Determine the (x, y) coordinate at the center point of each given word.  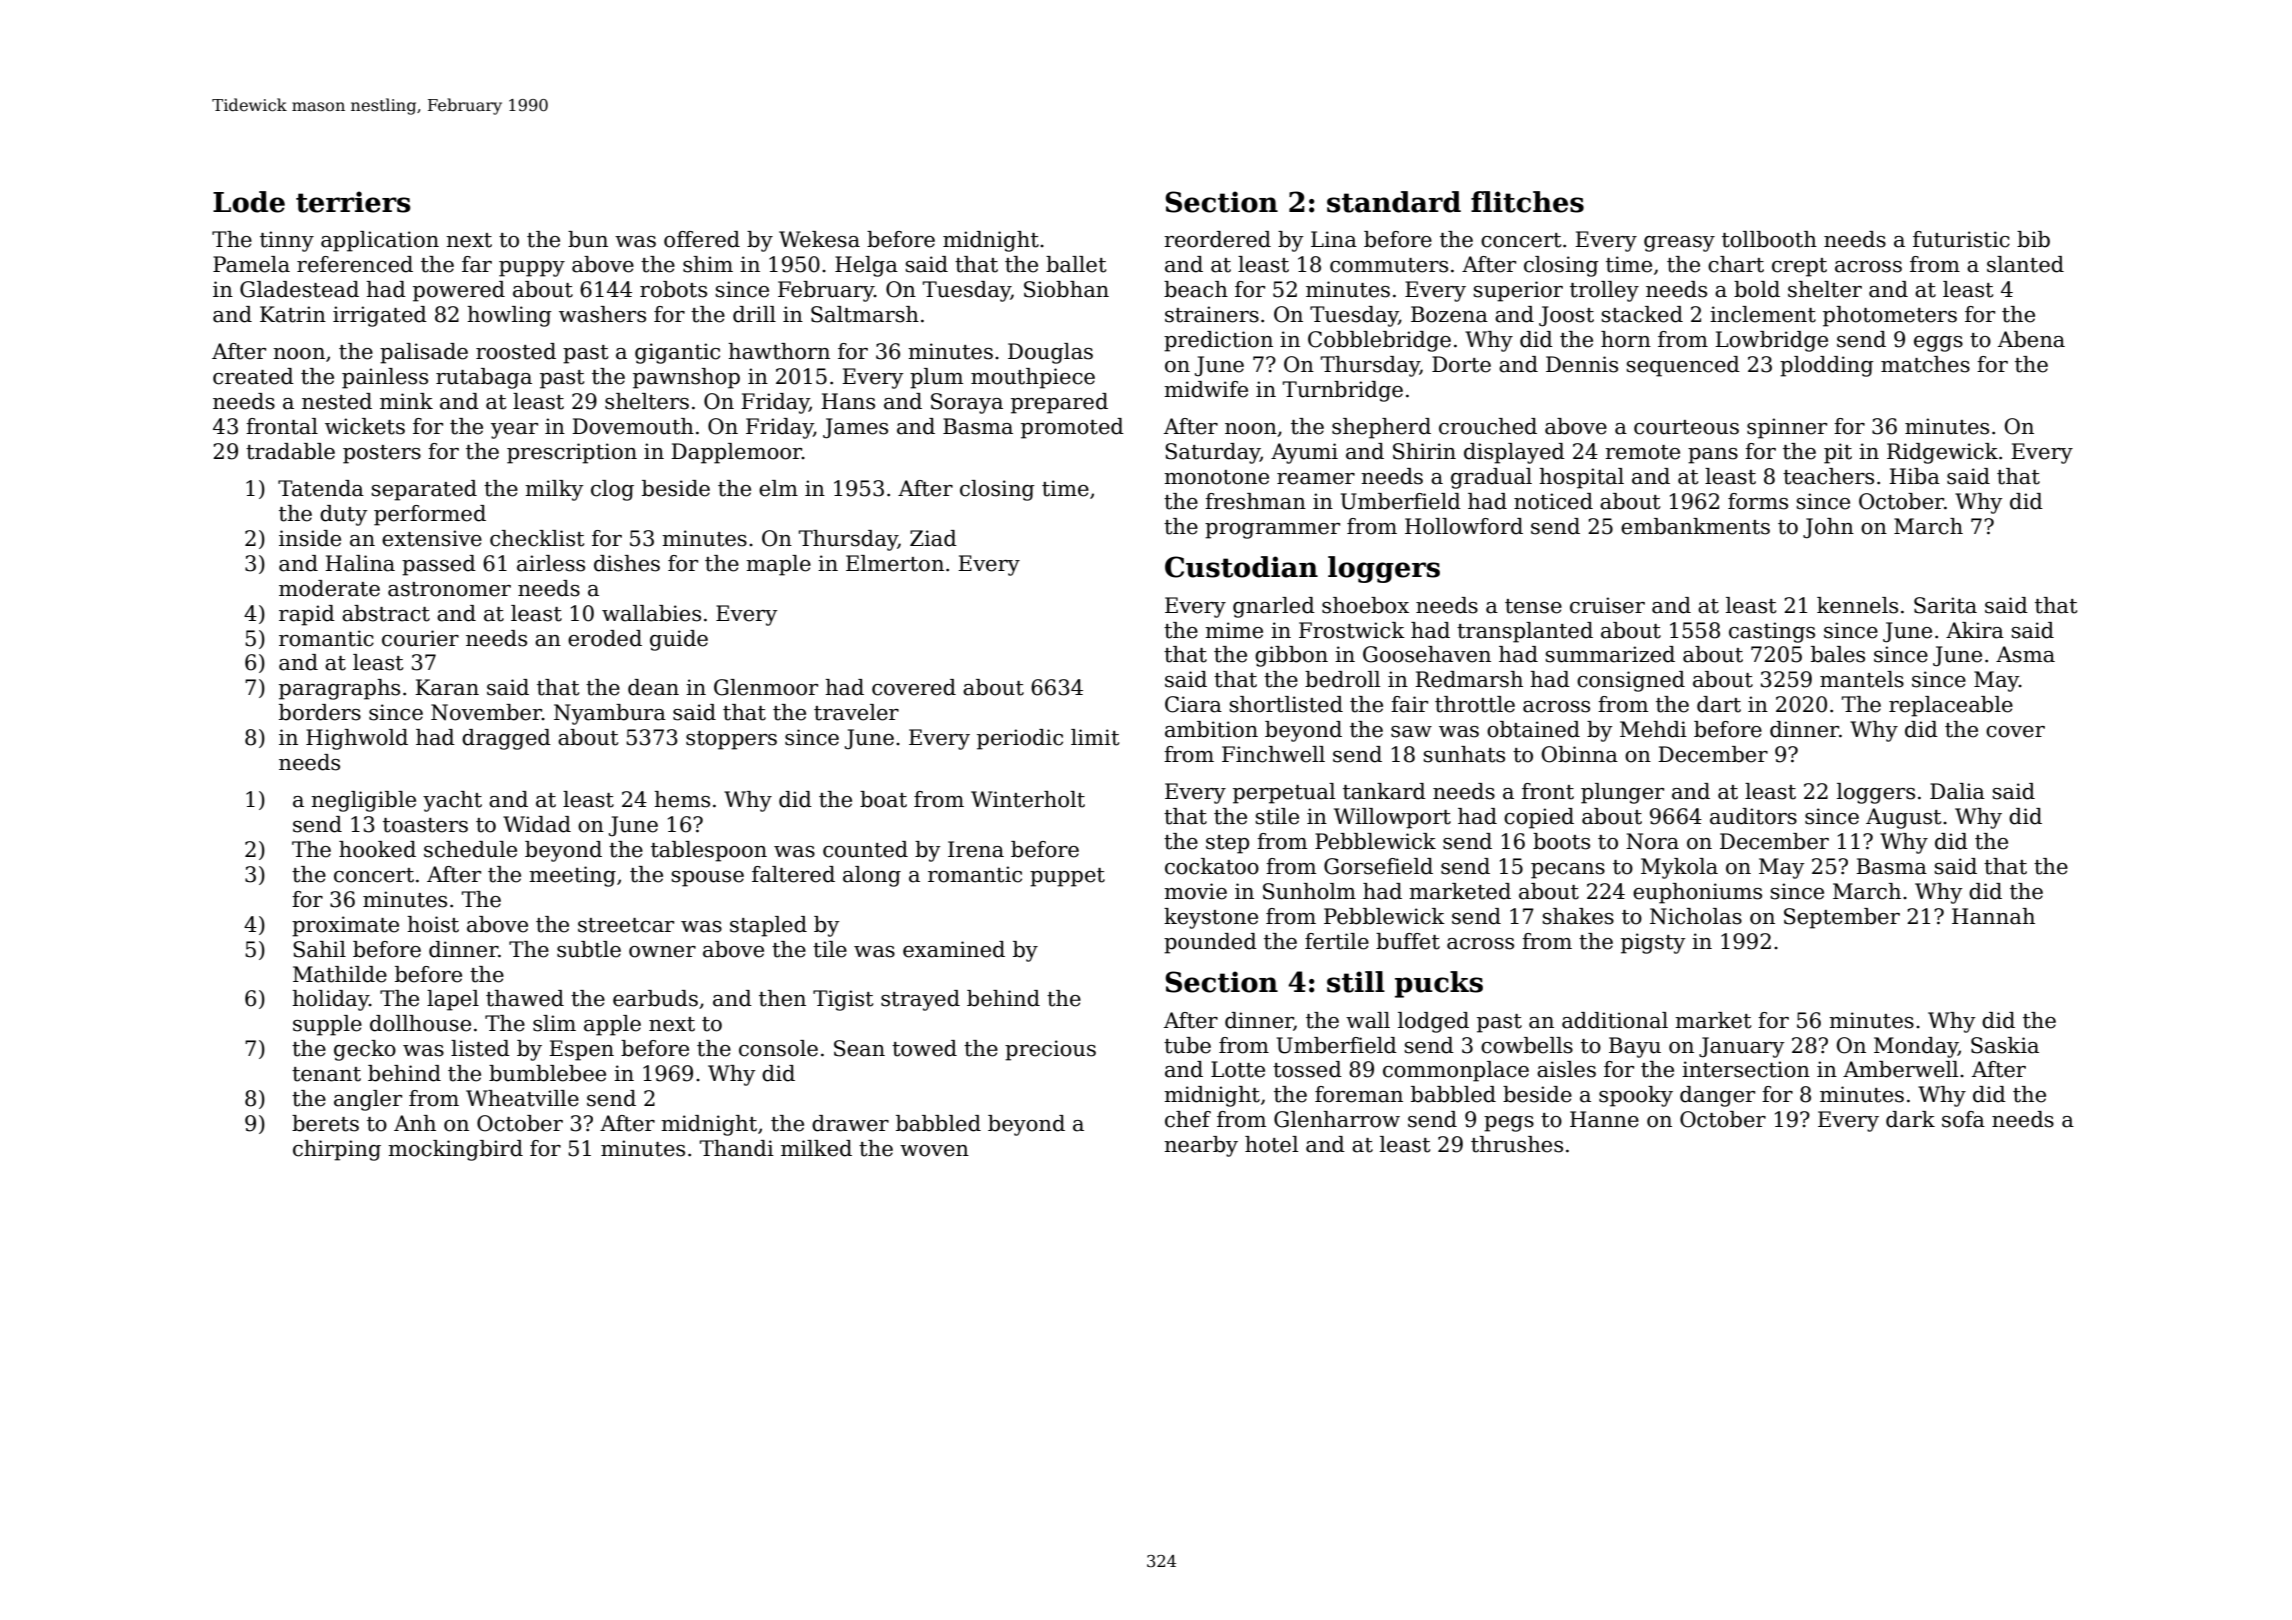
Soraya (967, 403)
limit (1095, 737)
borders (320, 712)
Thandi (737, 1148)
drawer (850, 1123)
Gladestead (299, 289)
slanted (2025, 264)
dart (1719, 704)
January (1741, 1047)
